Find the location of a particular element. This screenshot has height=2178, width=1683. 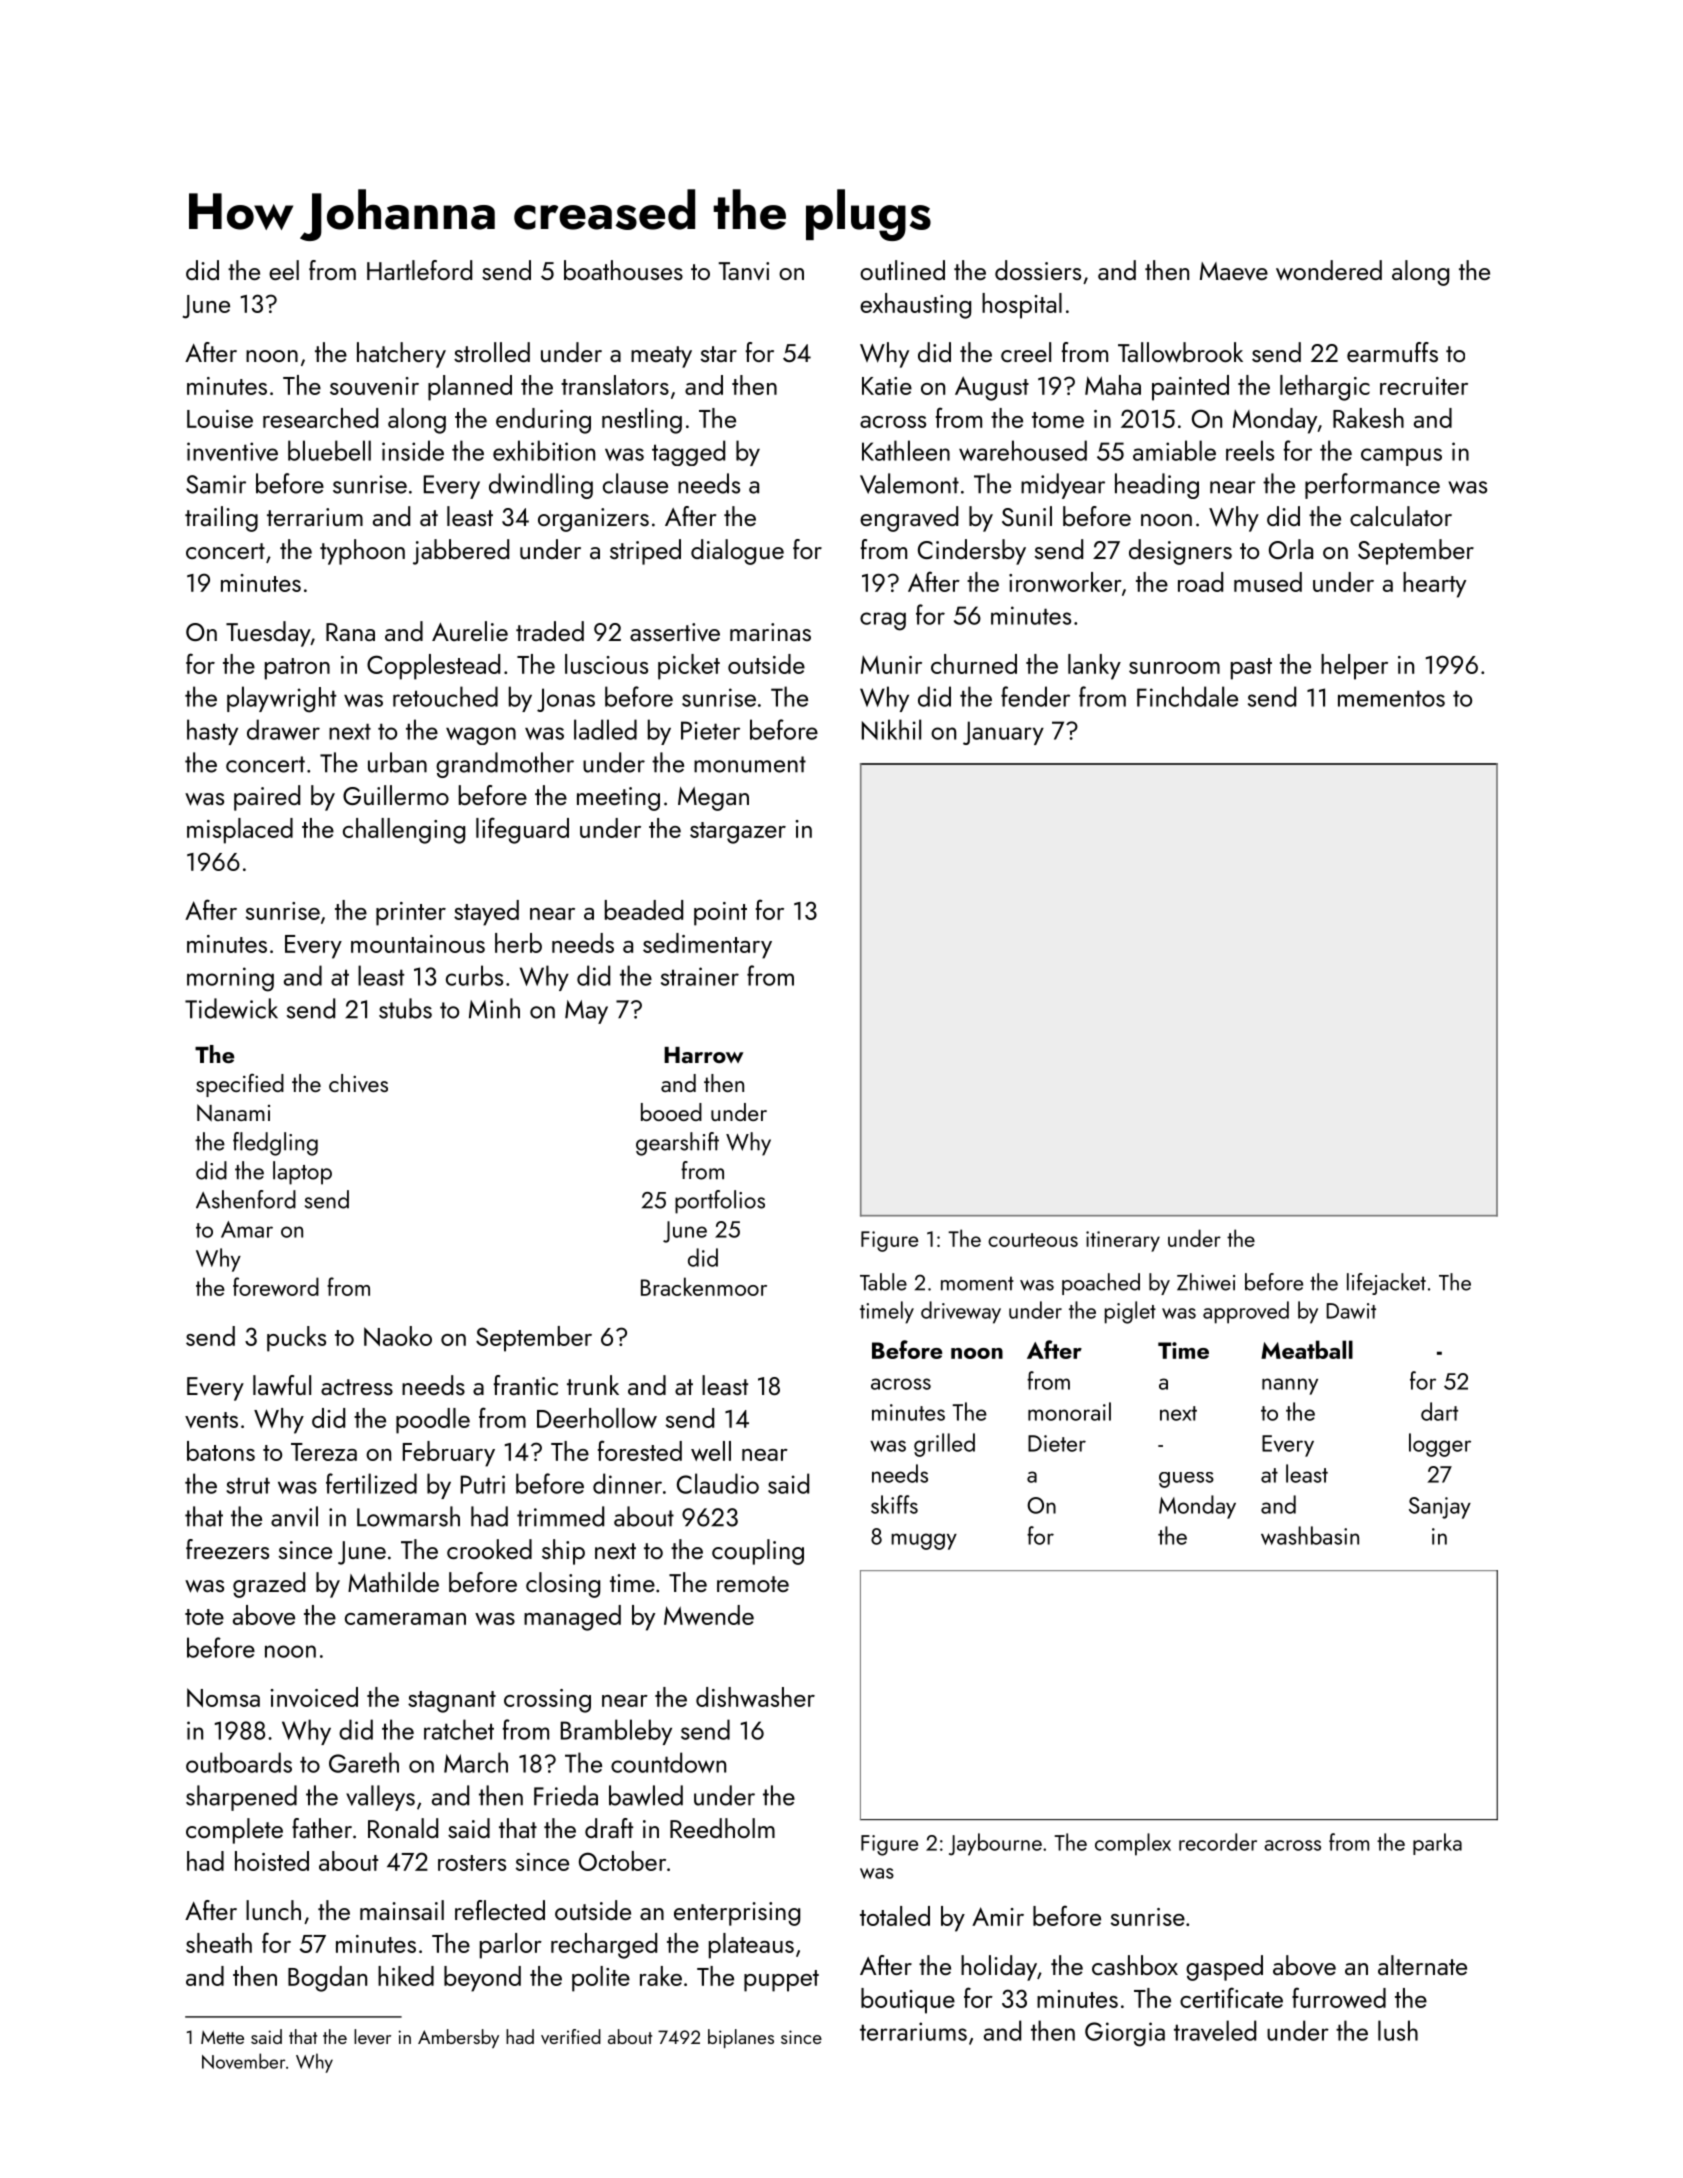

father is located at coordinates (322, 1828).
